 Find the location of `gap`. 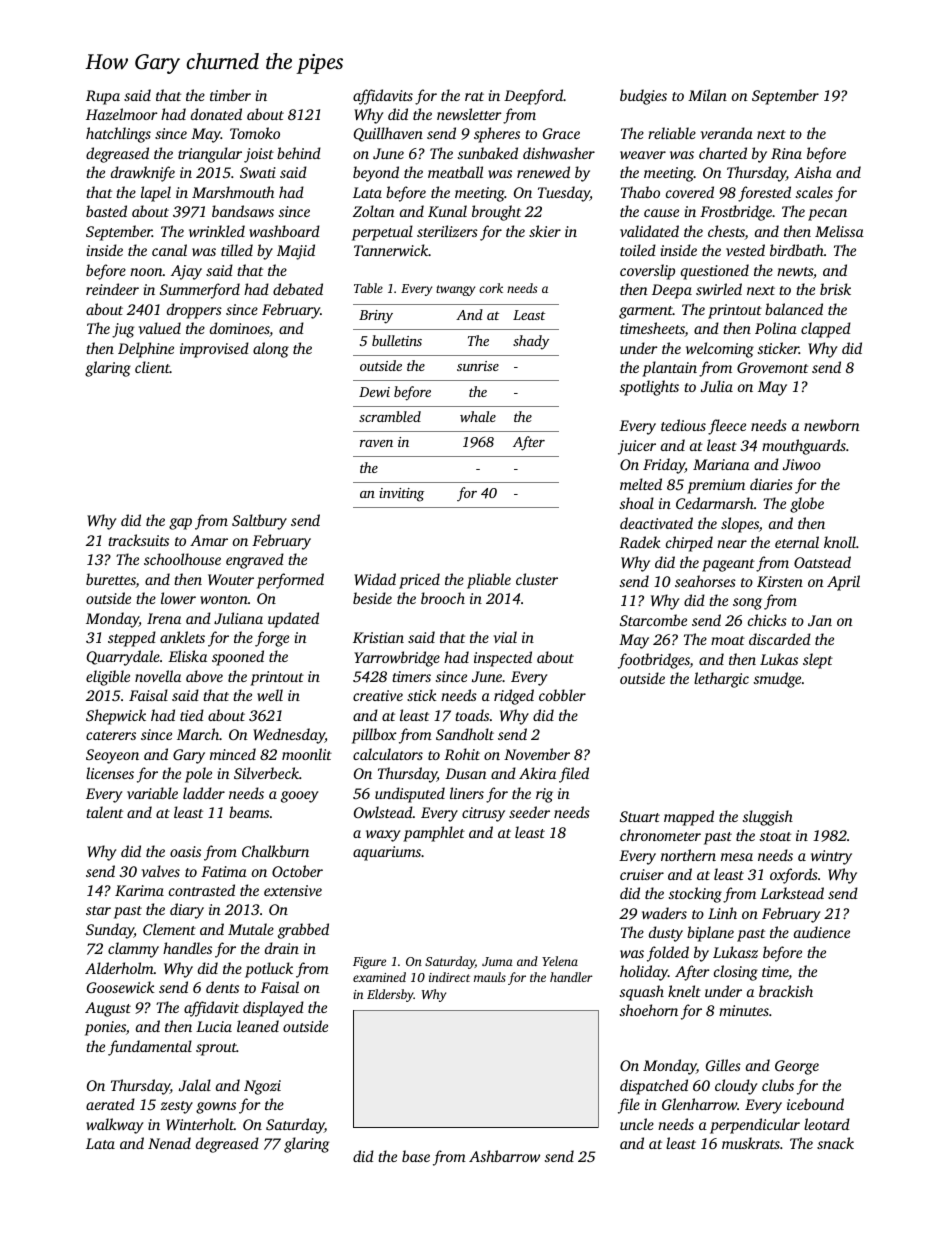

gap is located at coordinates (180, 524).
